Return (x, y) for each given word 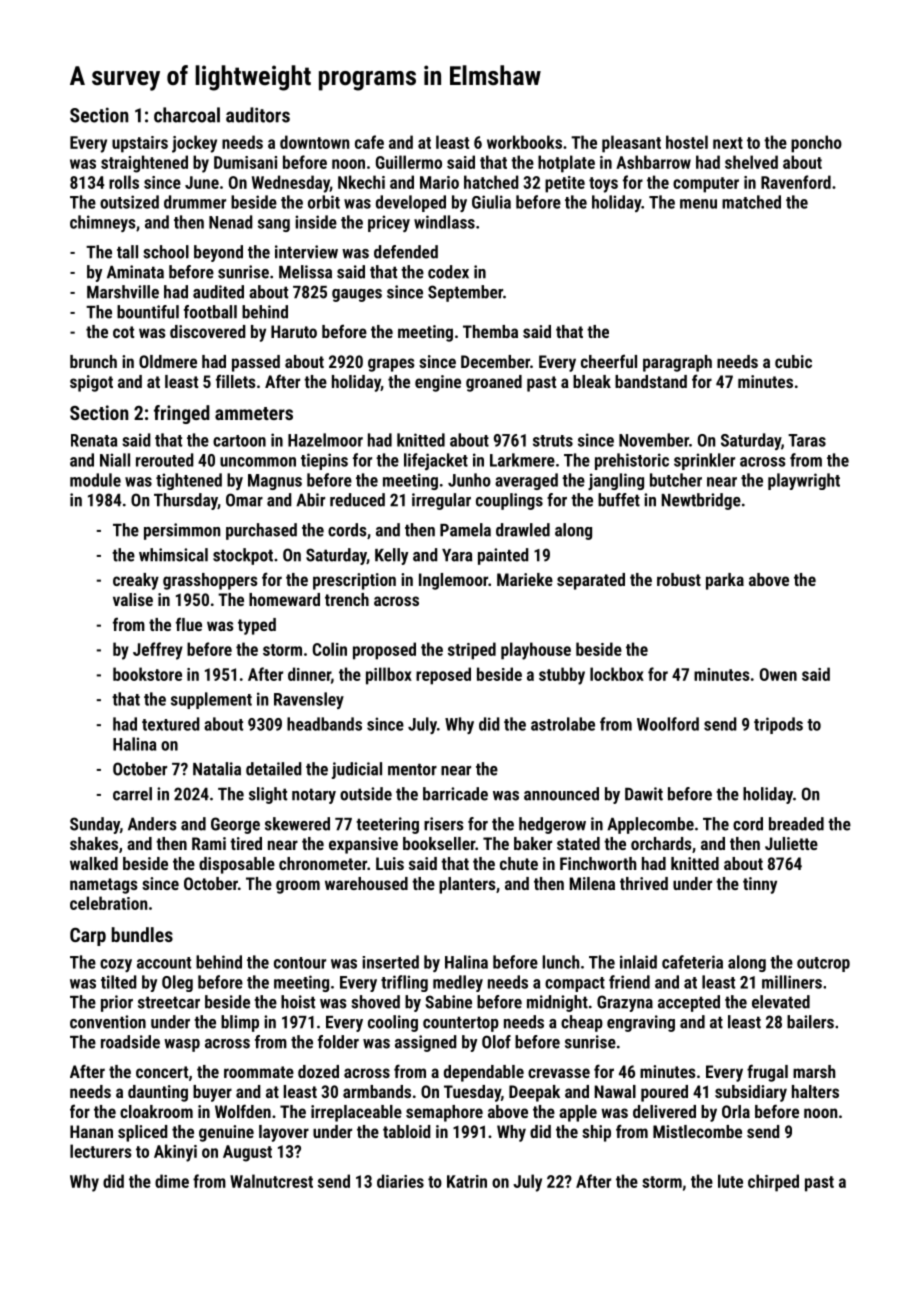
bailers (810, 1022)
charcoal (187, 115)
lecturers (101, 1151)
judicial (357, 770)
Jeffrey (158, 651)
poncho (816, 144)
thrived (644, 883)
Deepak (534, 1093)
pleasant (631, 144)
